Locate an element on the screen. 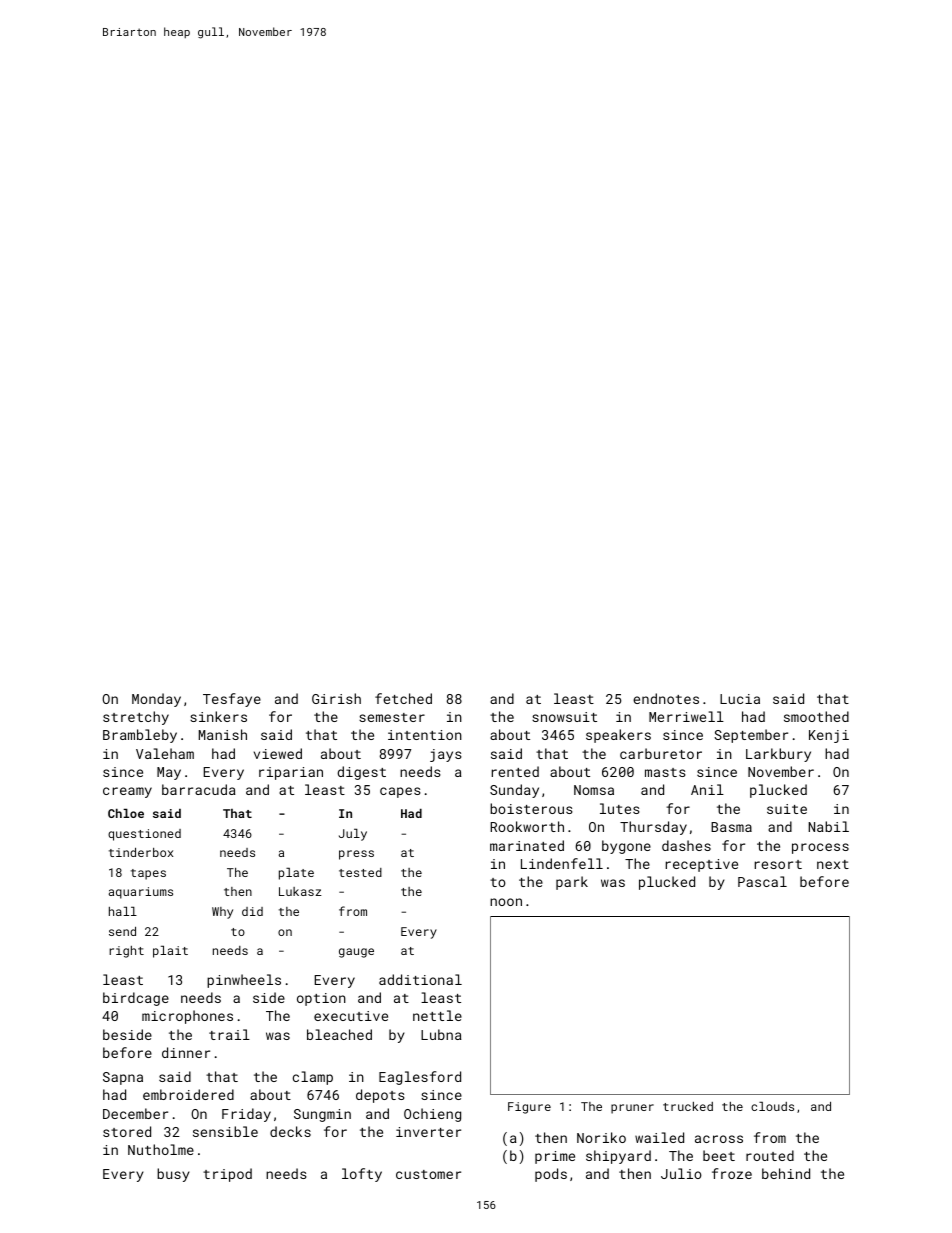 The height and width of the screenshot is (1233, 952). September is located at coordinates (751, 736).
